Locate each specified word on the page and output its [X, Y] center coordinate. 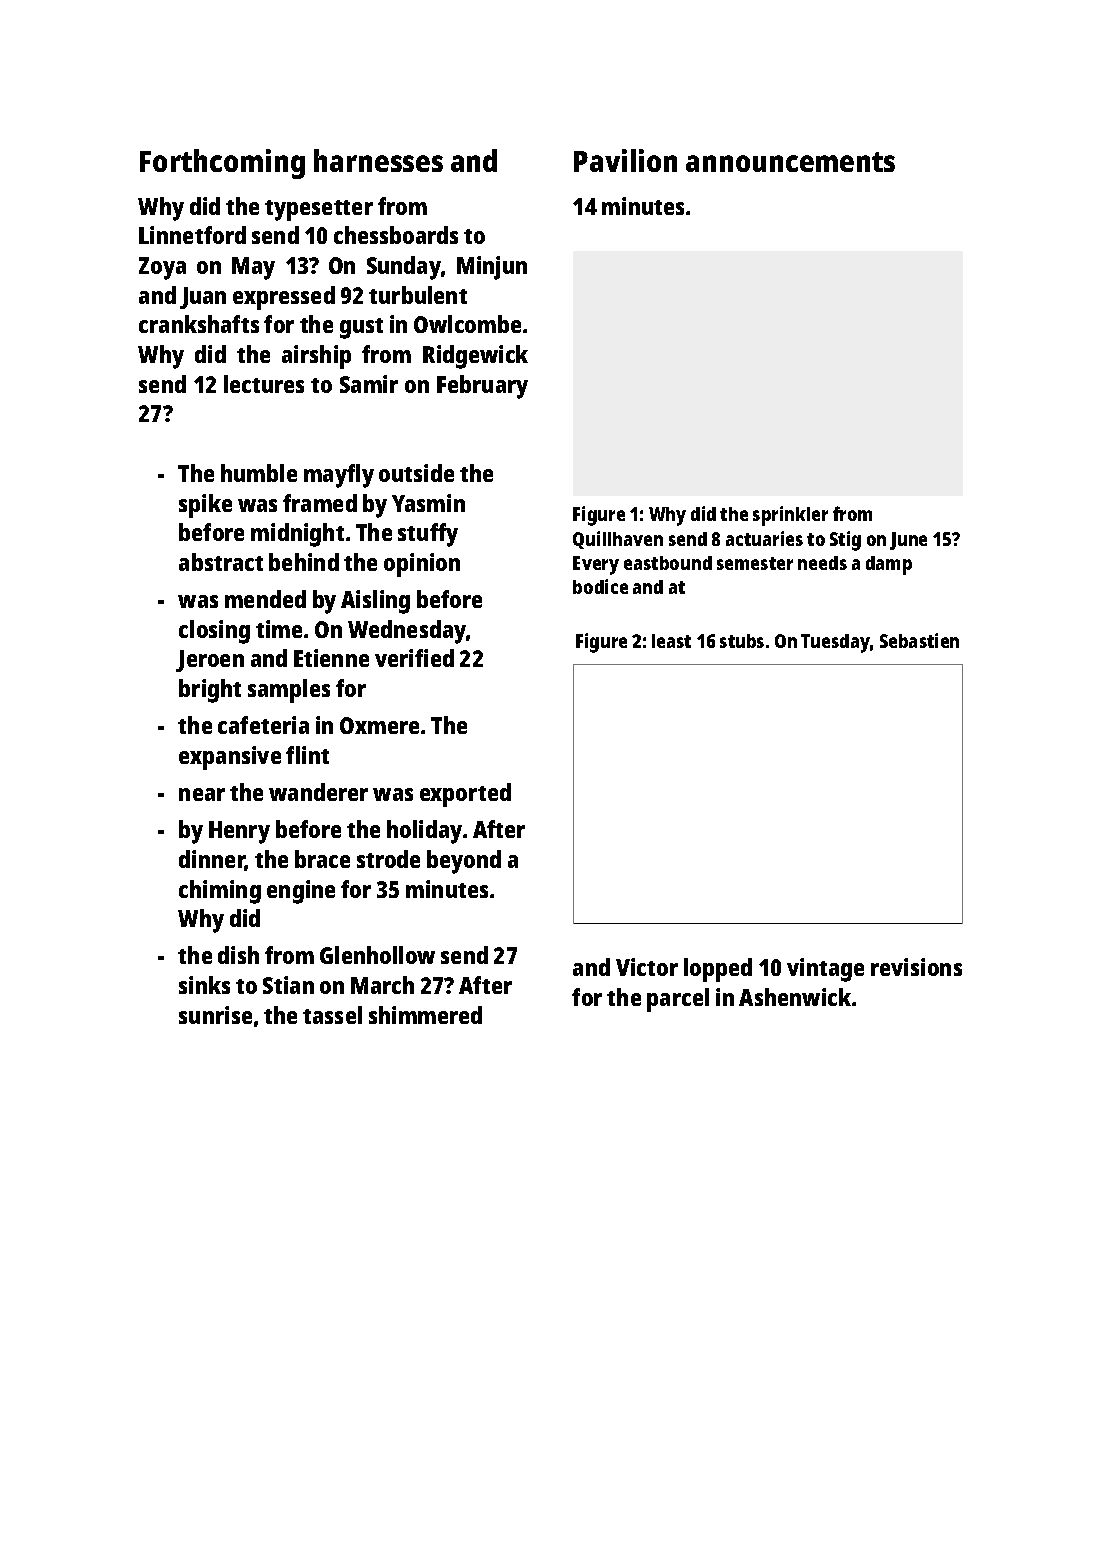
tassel [332, 1015]
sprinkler [790, 516]
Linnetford [192, 235]
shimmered [425, 1015]
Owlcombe [467, 324]
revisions [916, 967]
